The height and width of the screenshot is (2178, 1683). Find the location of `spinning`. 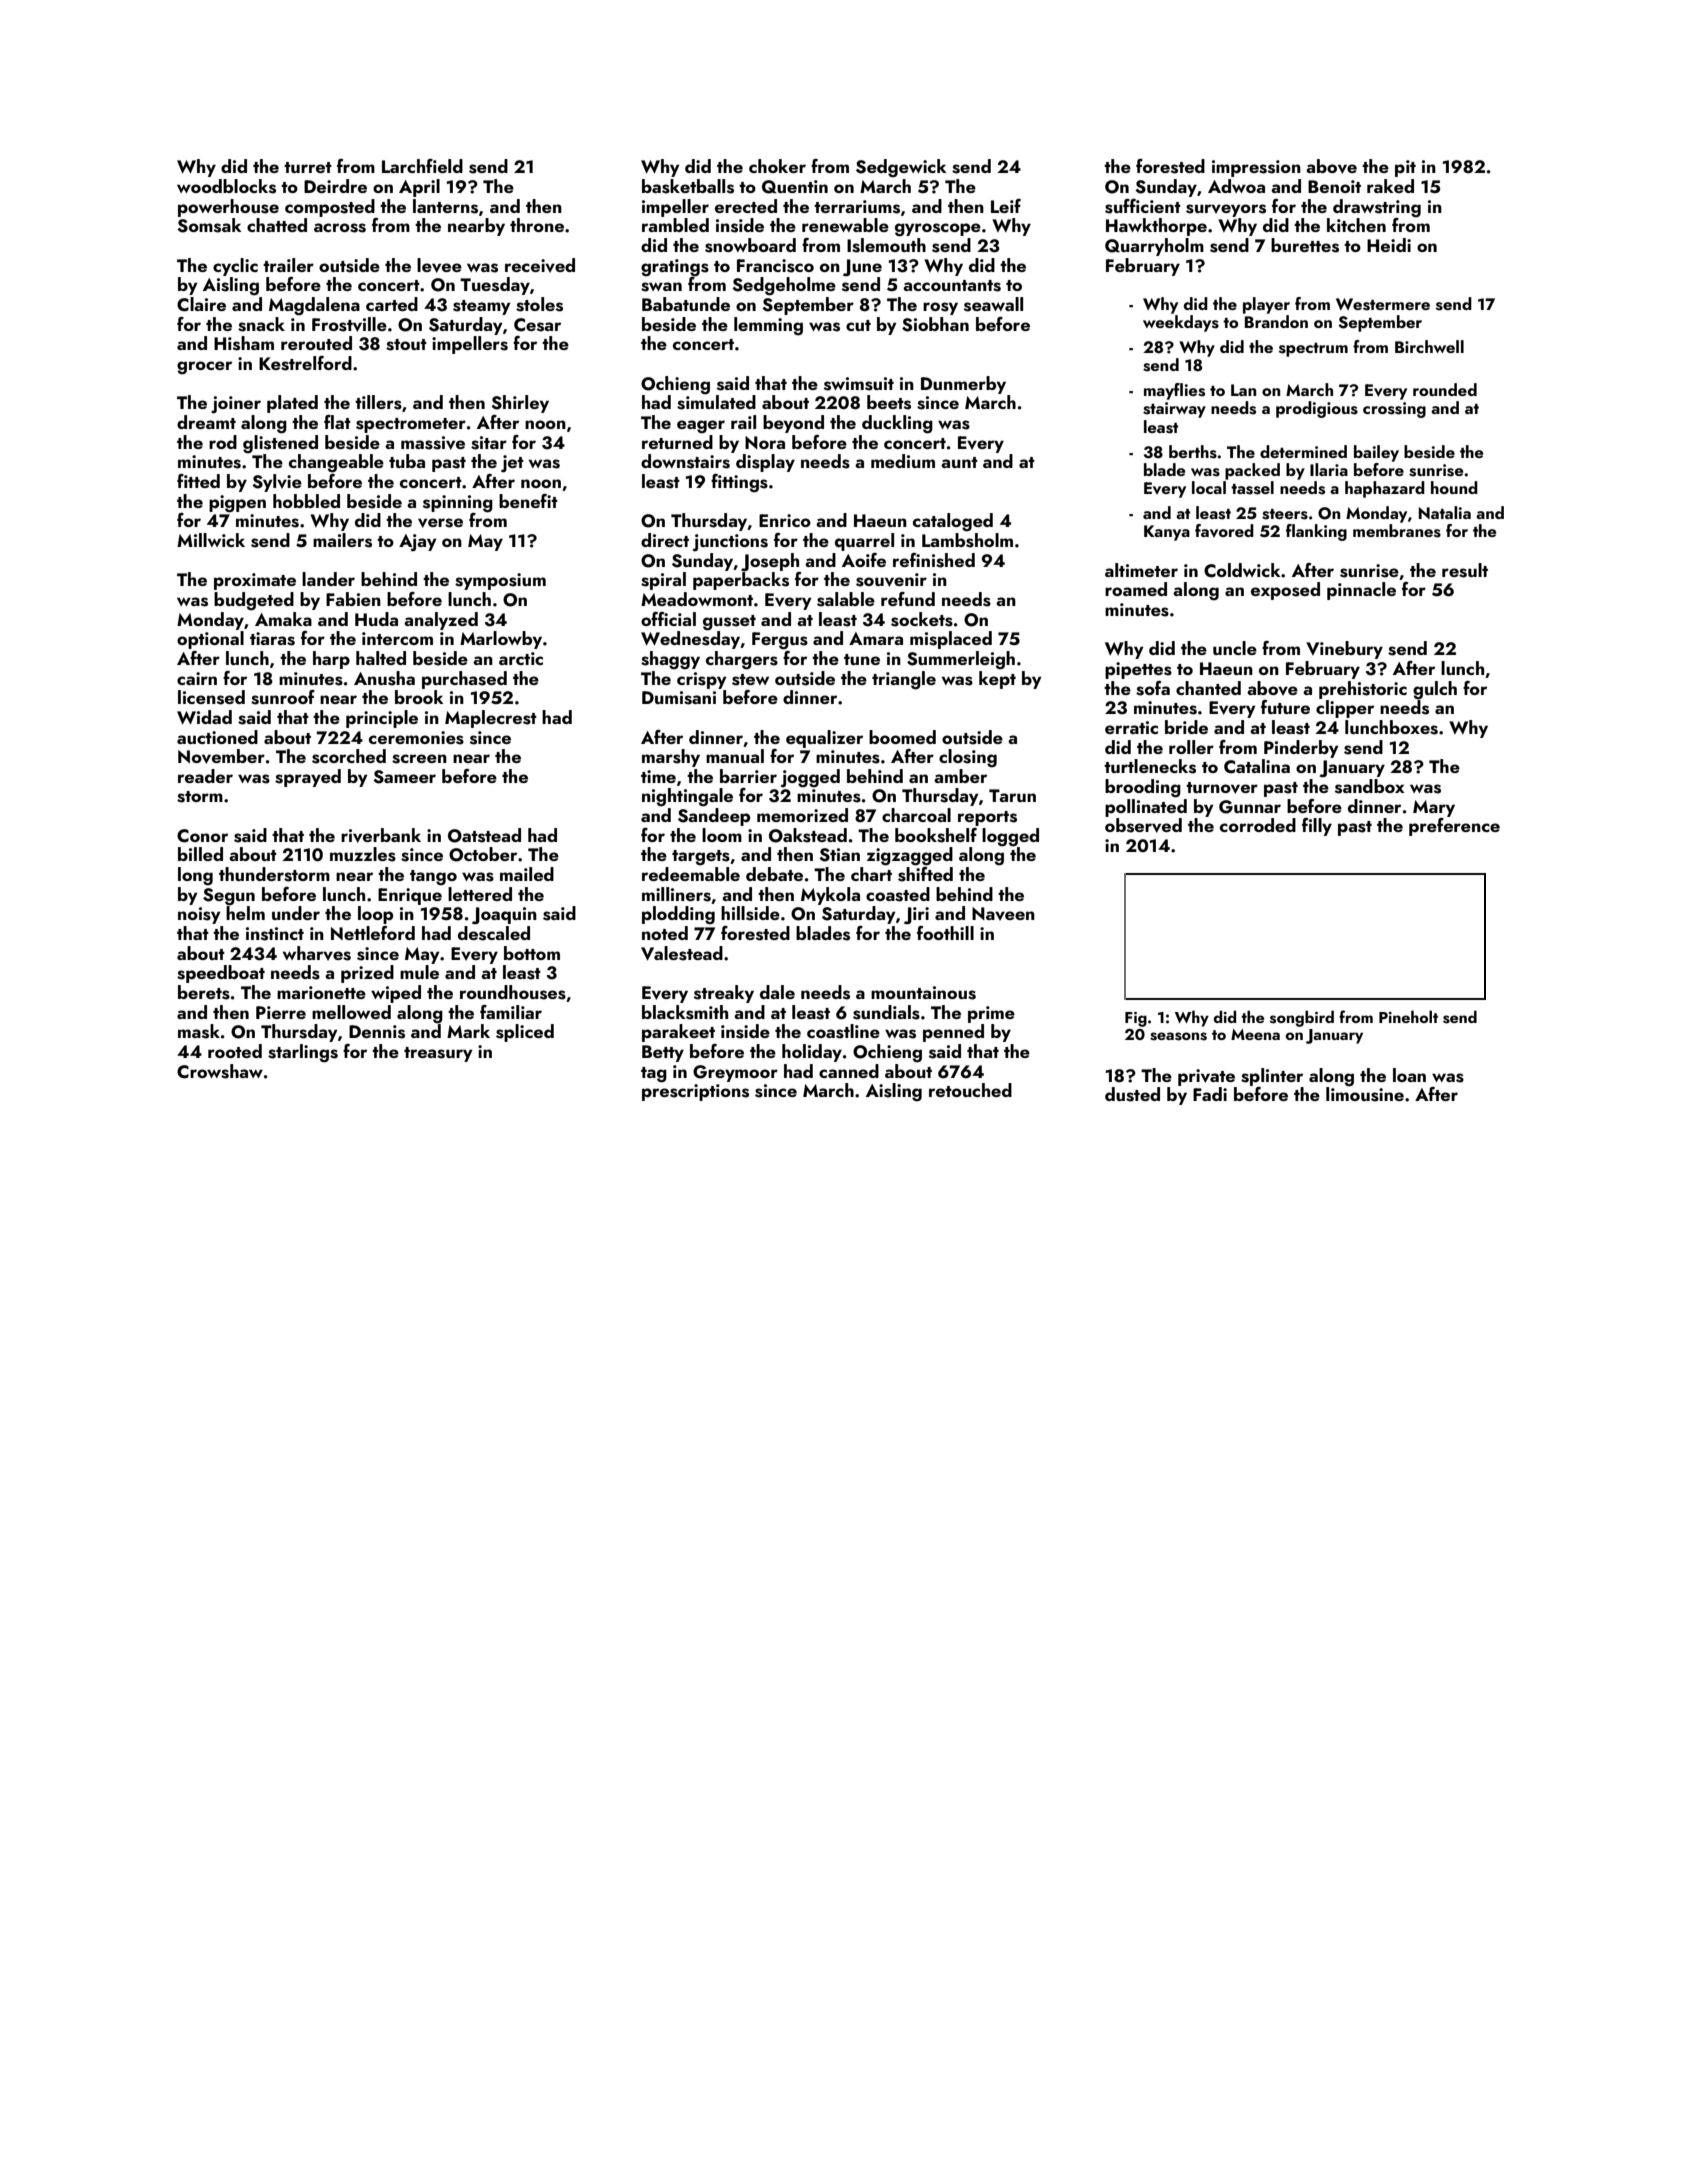

spinning is located at coordinates (458, 503).
